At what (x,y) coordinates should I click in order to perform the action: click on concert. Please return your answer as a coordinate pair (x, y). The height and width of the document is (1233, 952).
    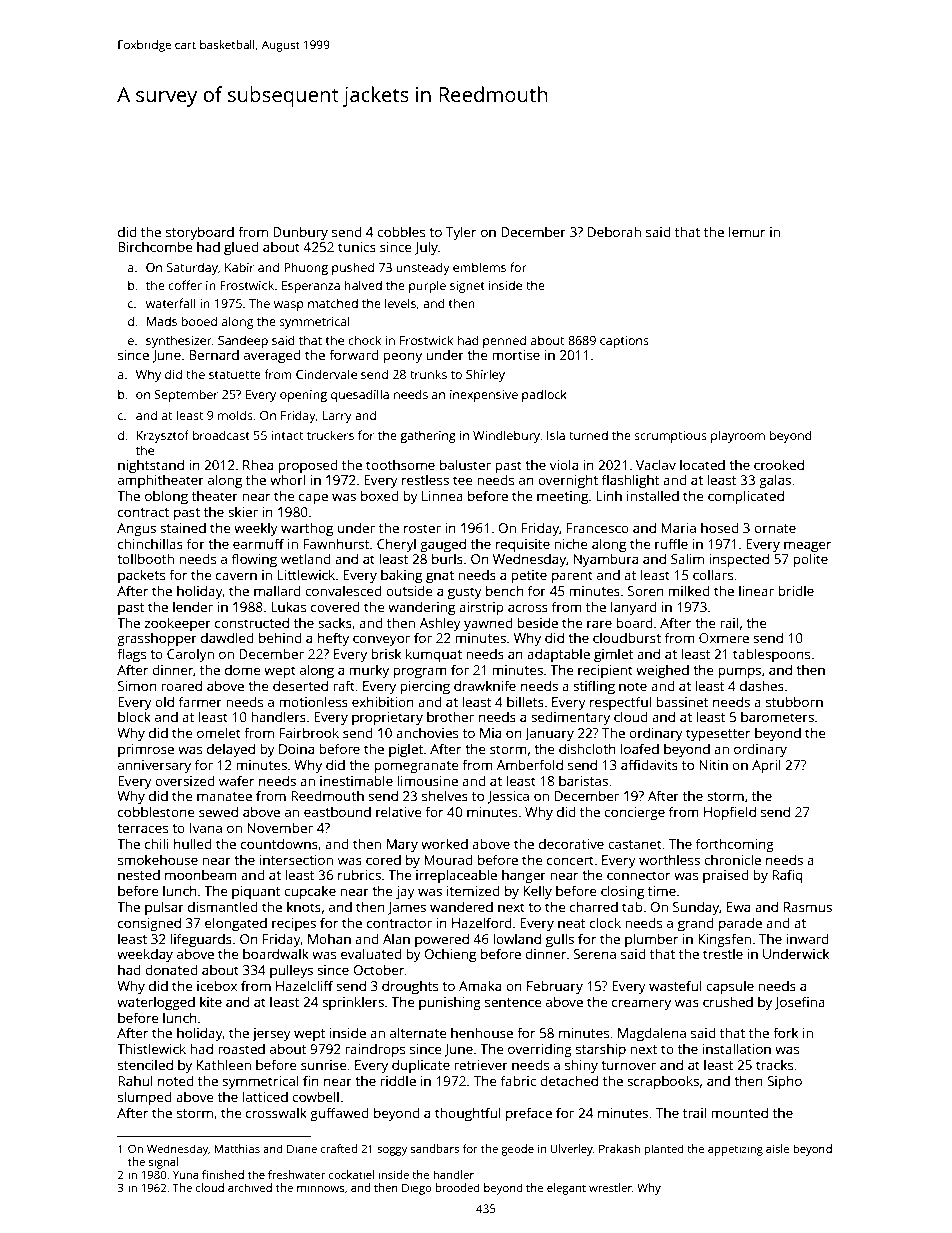
    Looking at the image, I should click on (570, 860).
